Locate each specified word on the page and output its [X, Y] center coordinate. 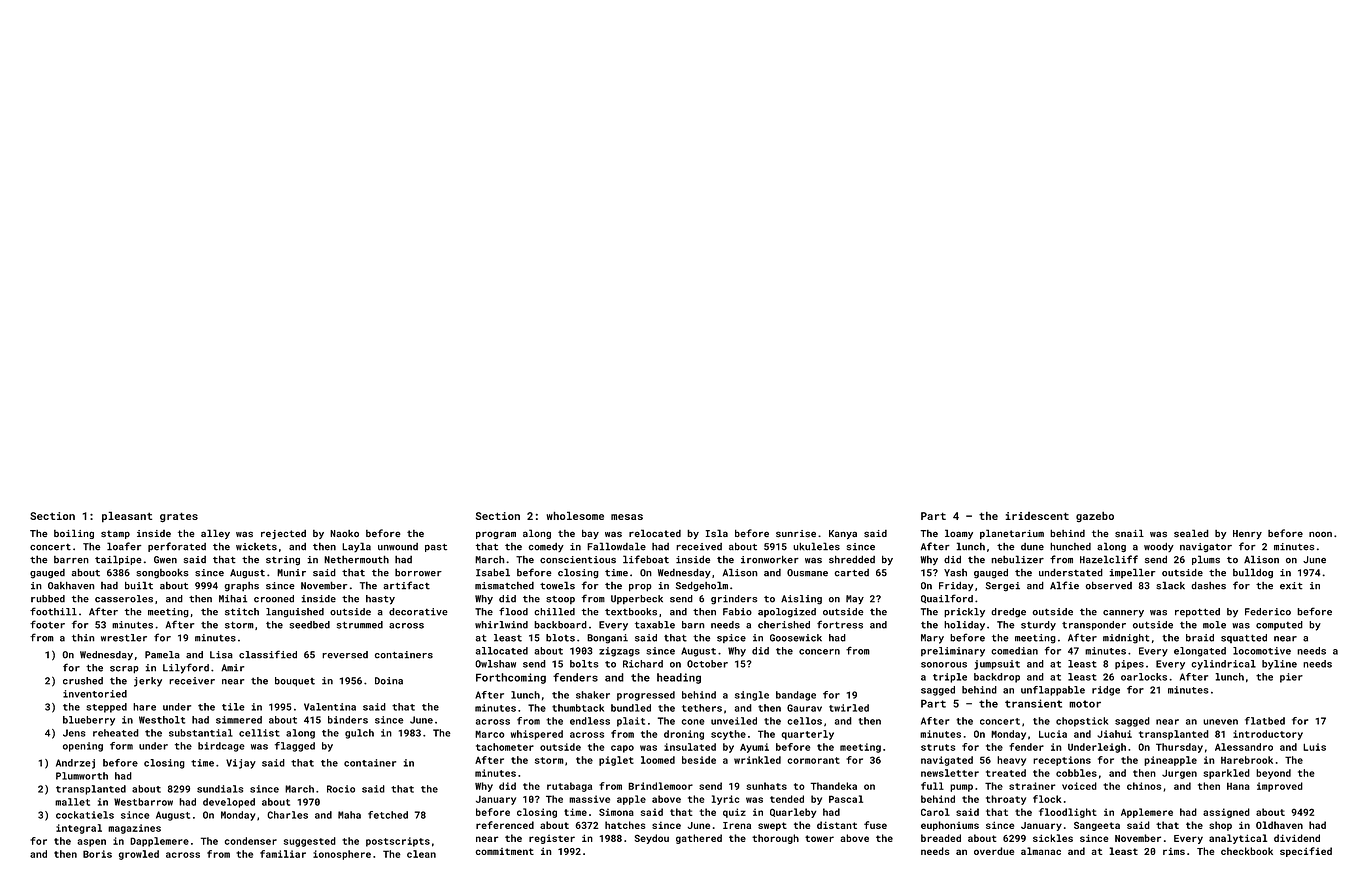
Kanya [843, 534]
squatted [1244, 638]
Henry [1247, 534]
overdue [994, 851]
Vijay [241, 764]
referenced [505, 825]
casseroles [124, 599]
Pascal [846, 799]
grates [179, 517]
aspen [91, 843]
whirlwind [501, 625]
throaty [1006, 800]
